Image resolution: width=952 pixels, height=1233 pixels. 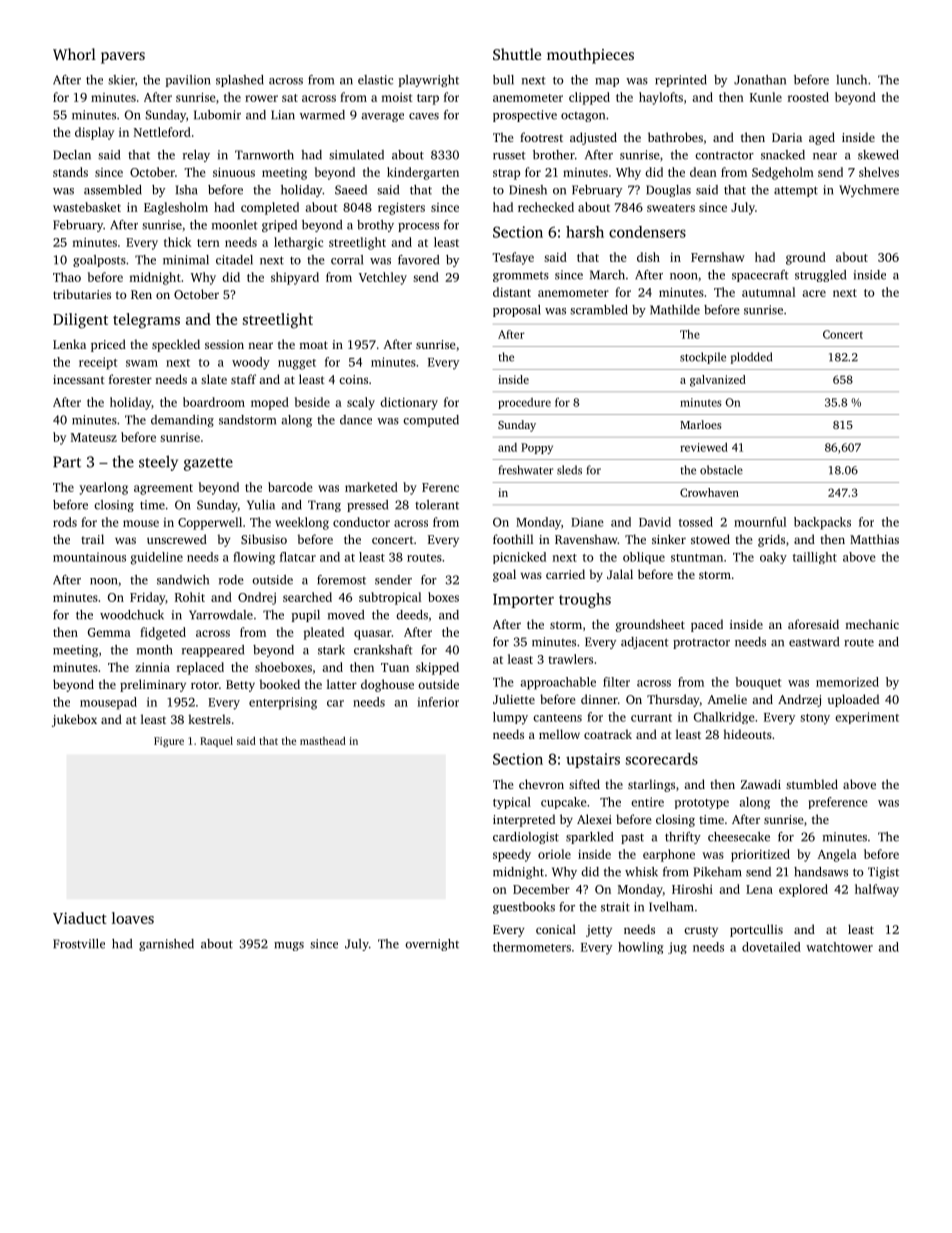 What do you see at coordinates (123, 58) in the document?
I see `pavers` at bounding box center [123, 58].
